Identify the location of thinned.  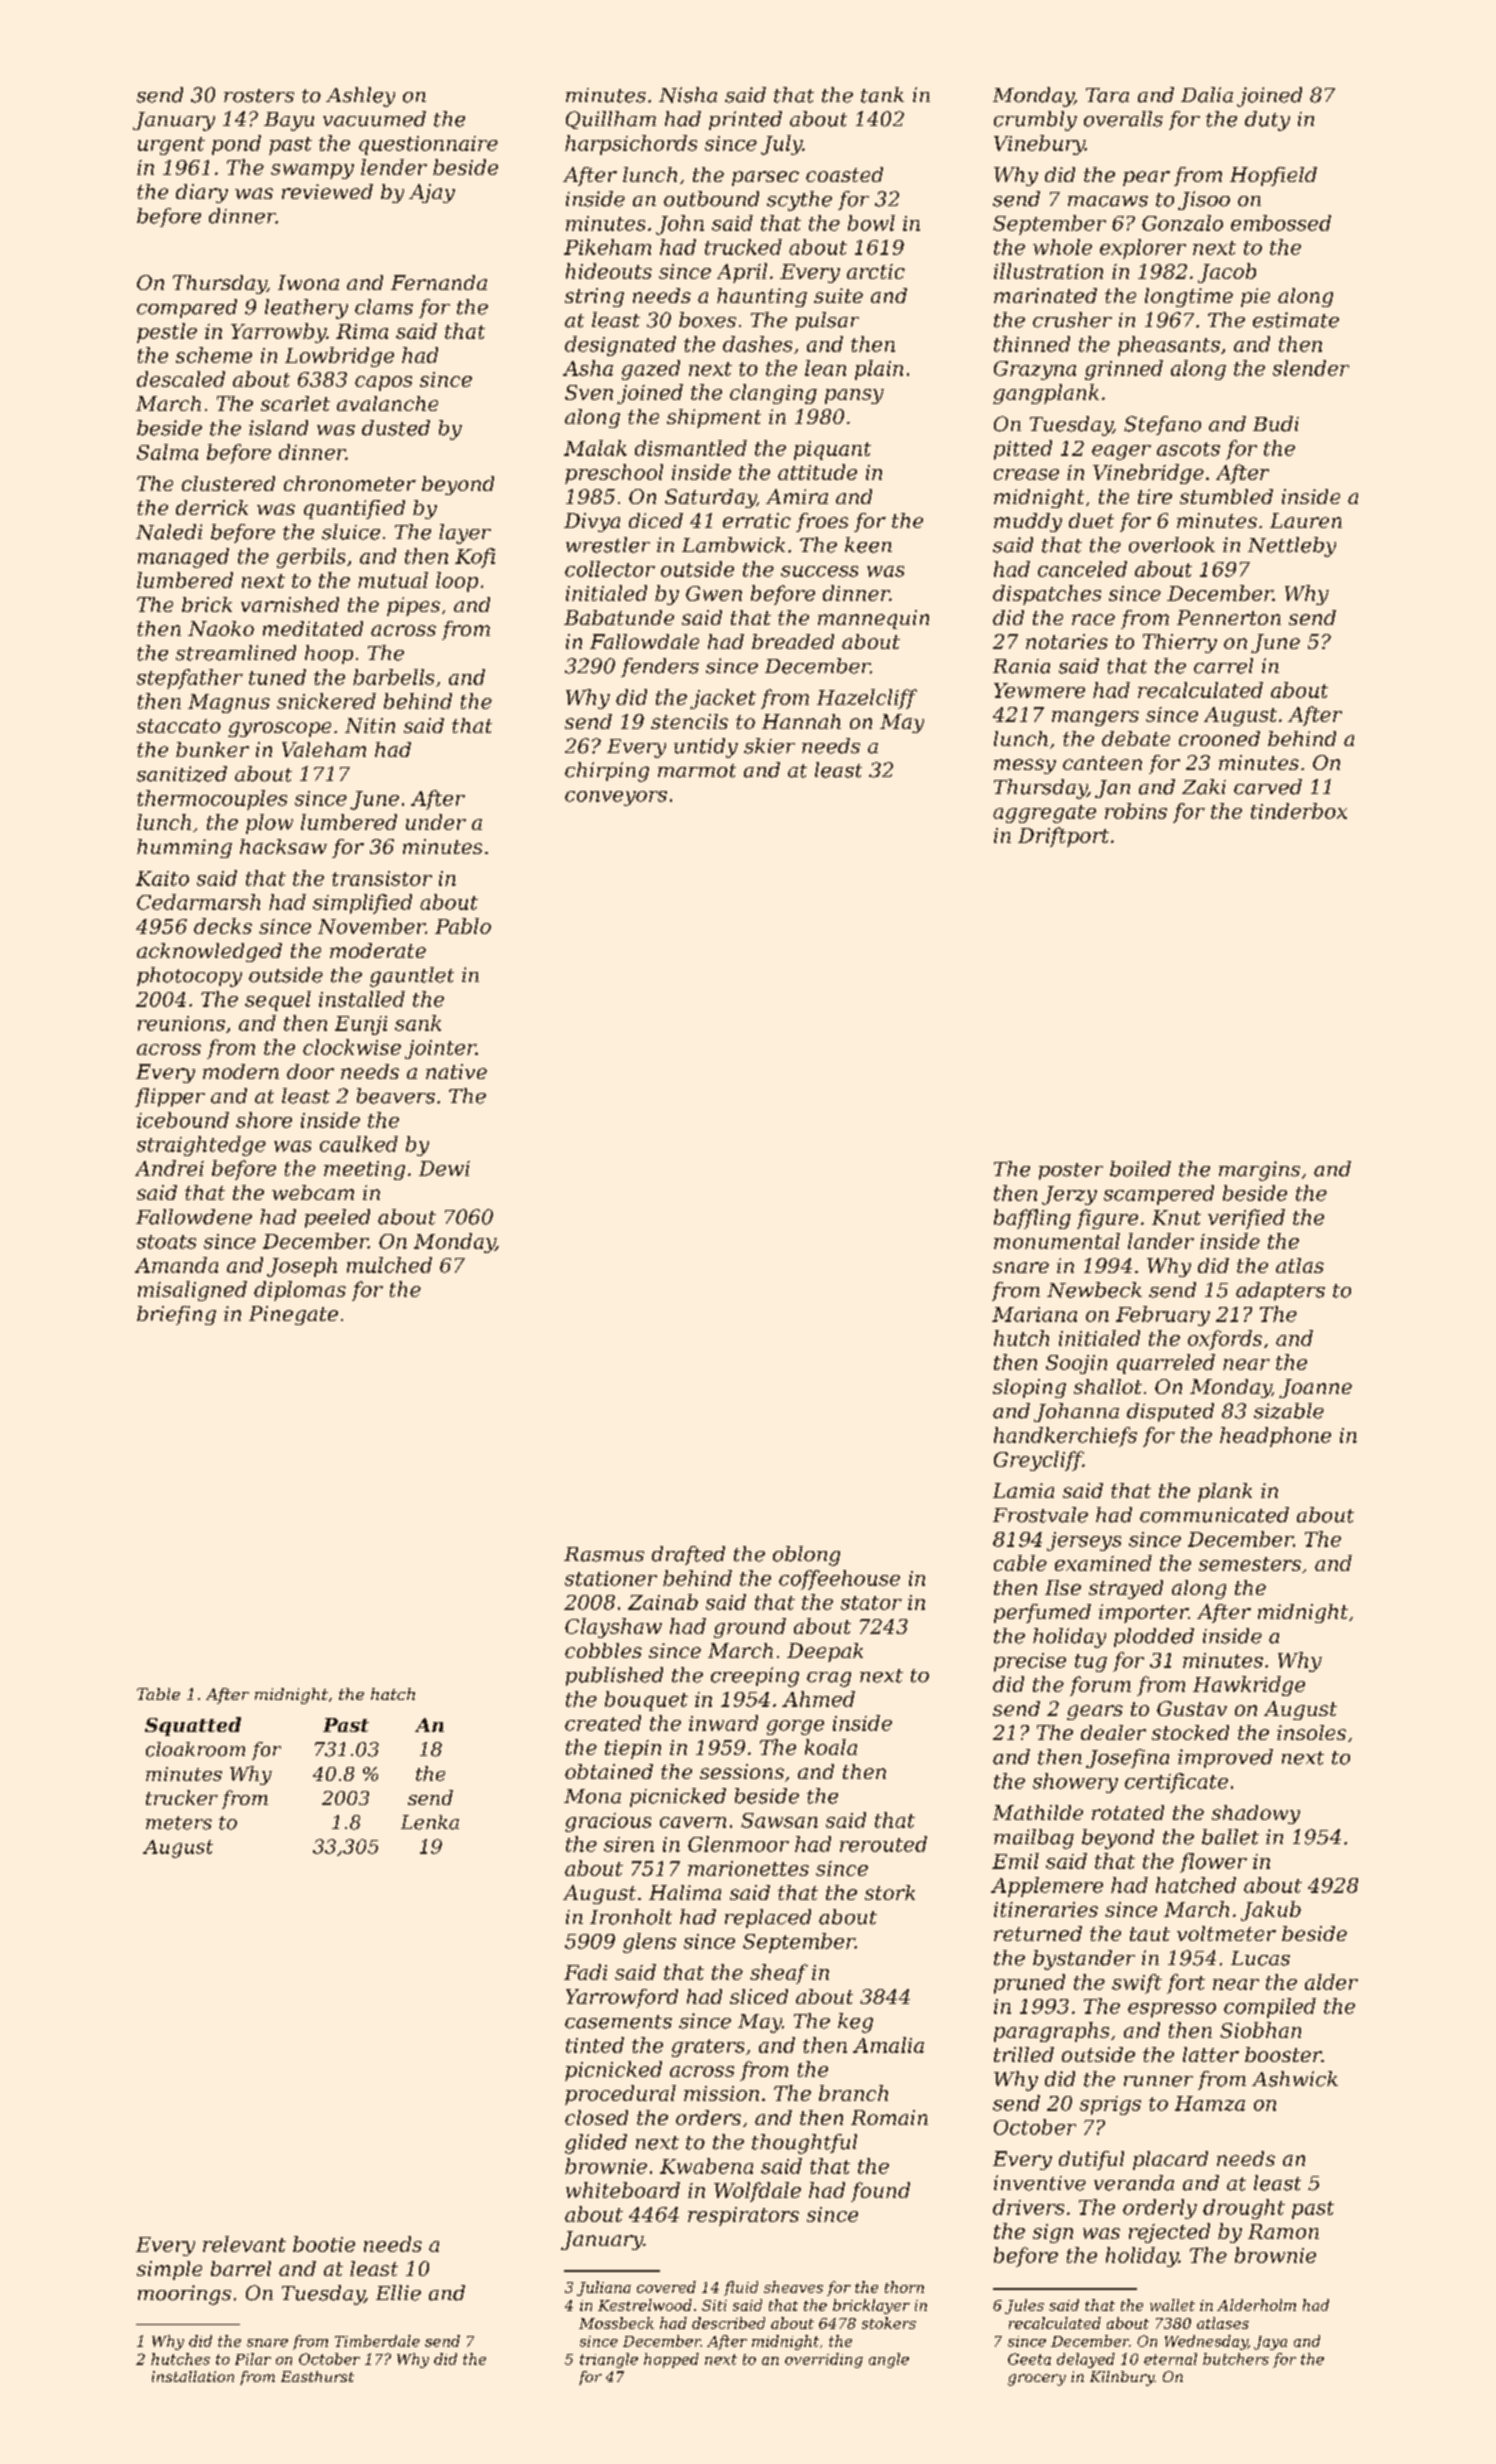
(1032, 344).
